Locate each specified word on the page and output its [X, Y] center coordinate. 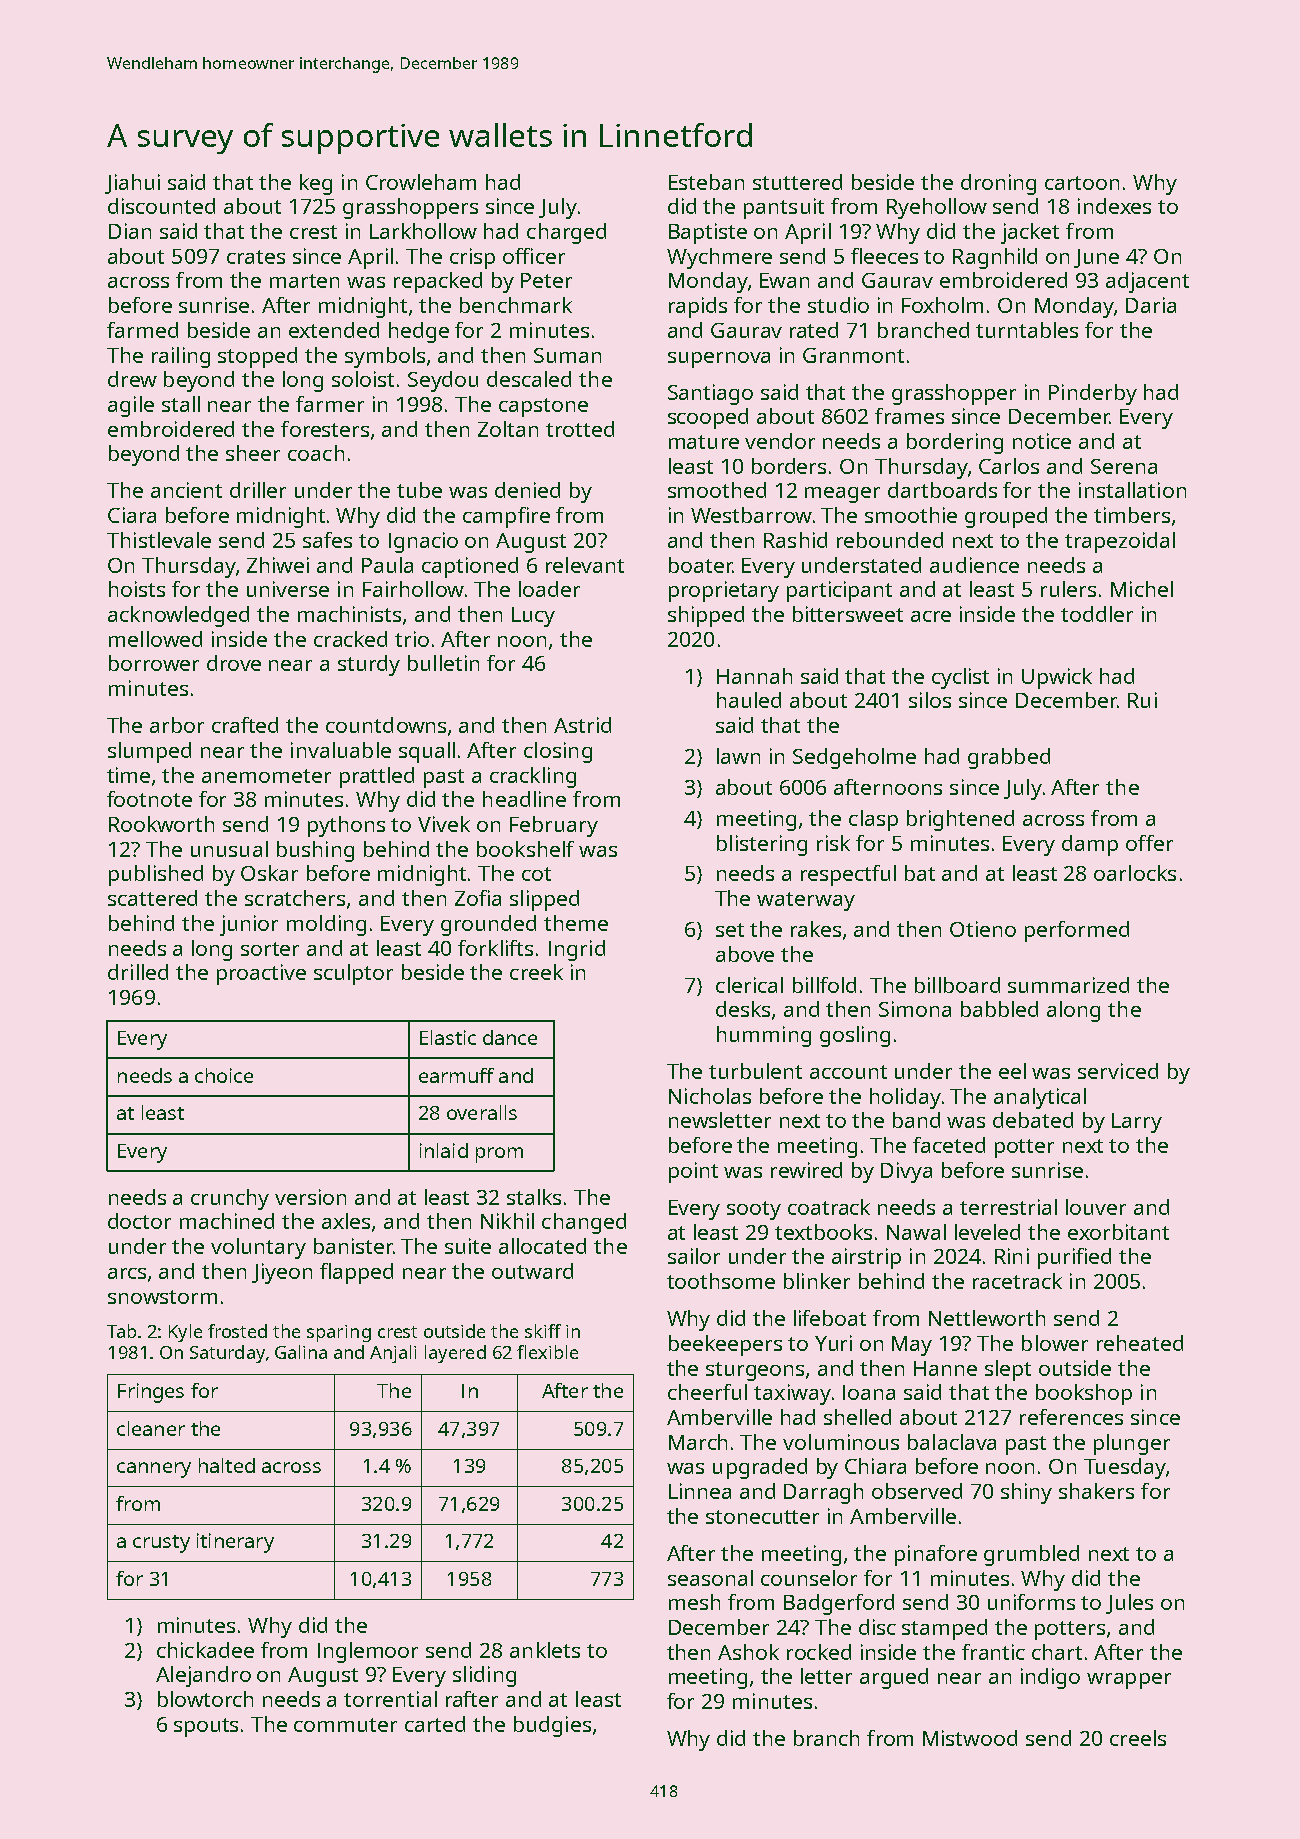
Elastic [448, 1037]
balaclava [952, 1442]
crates [256, 257]
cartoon [1082, 183]
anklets [545, 1650]
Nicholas [710, 1096]
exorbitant [1118, 1232]
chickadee [205, 1650]
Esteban [706, 182]
